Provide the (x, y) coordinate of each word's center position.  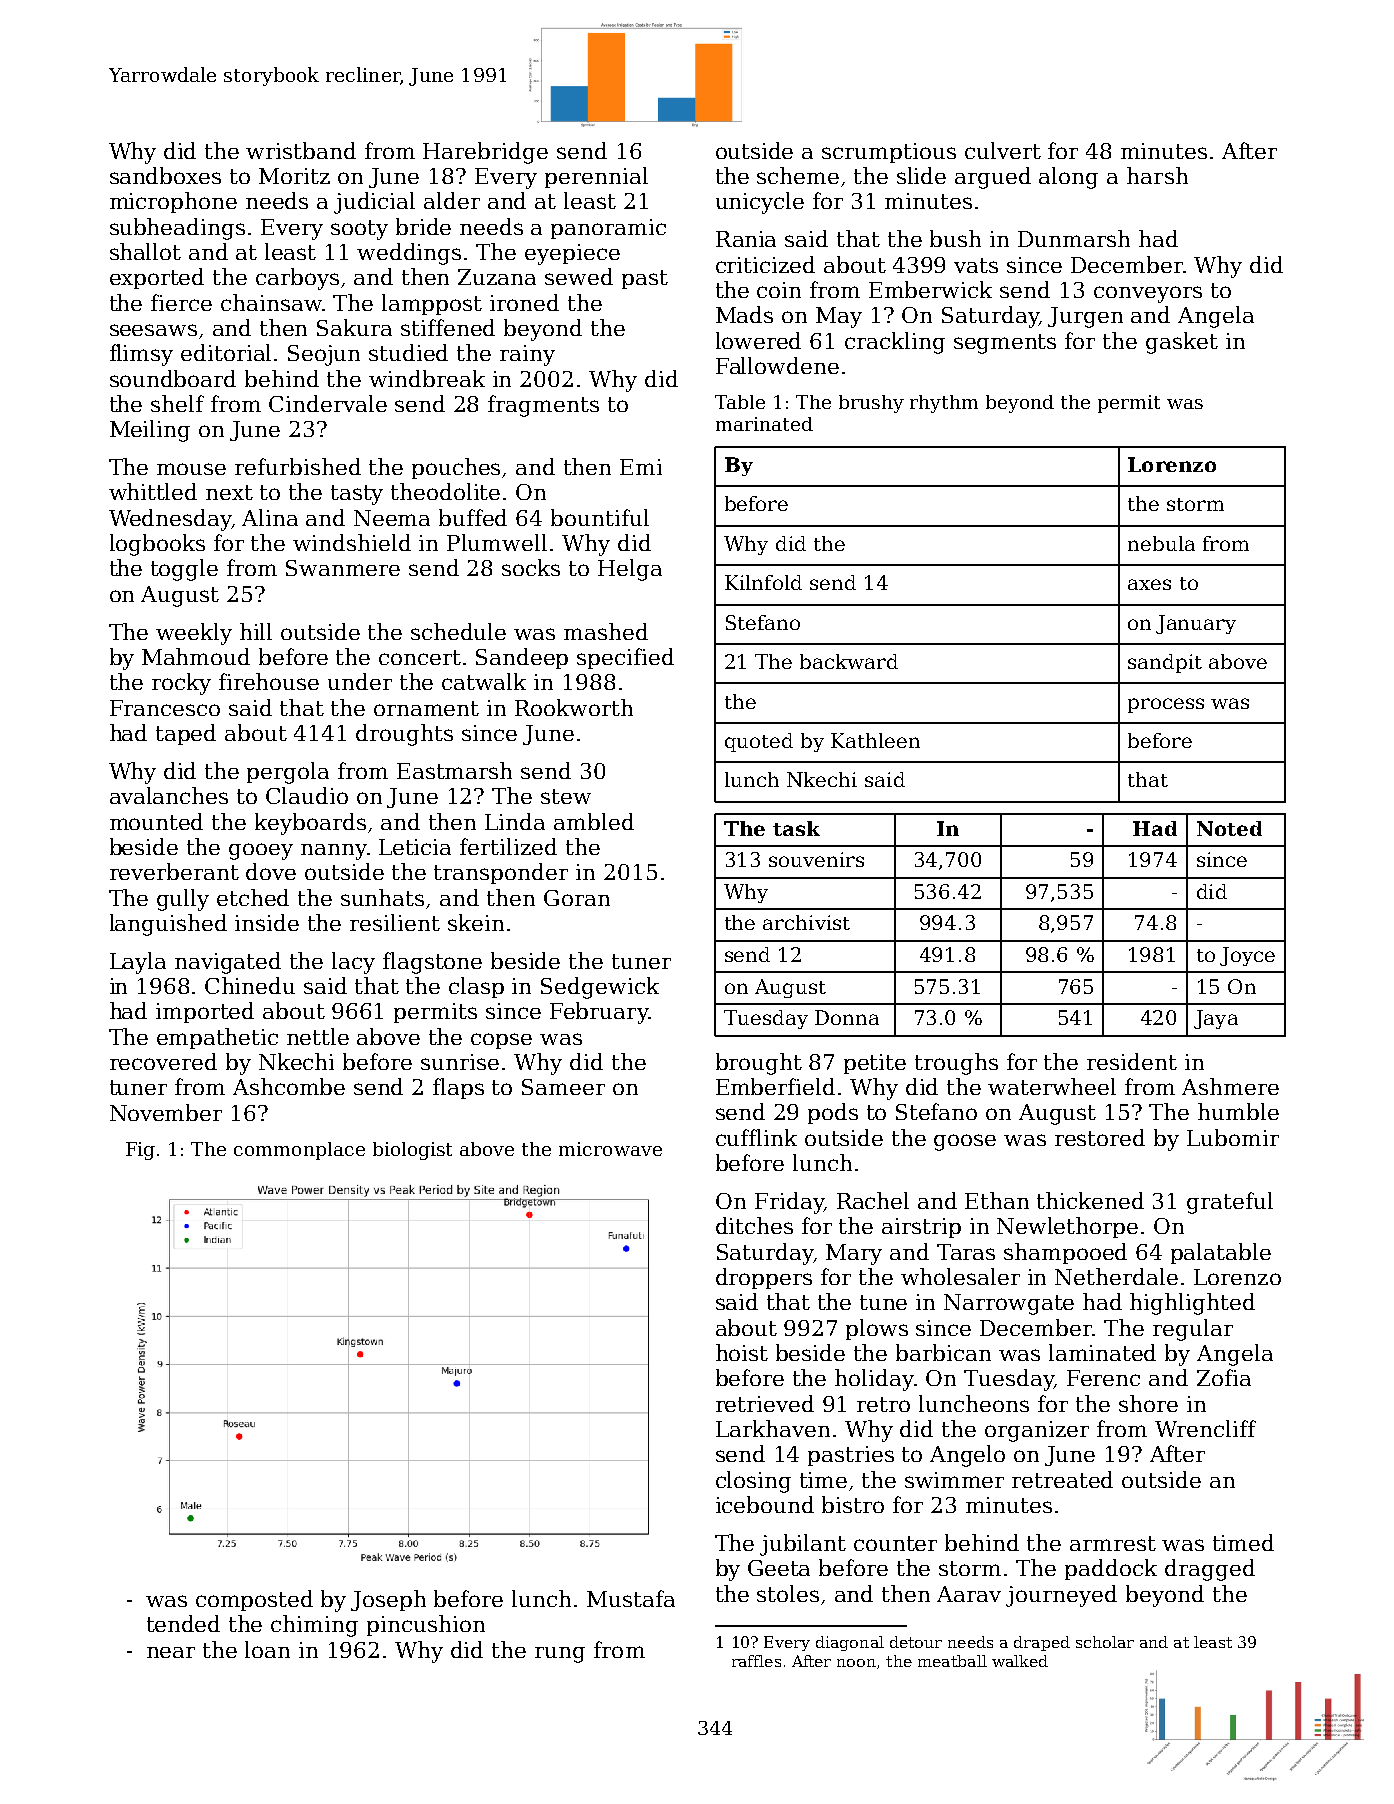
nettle (318, 1036)
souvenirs (816, 859)
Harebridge (485, 153)
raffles (756, 1661)
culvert (1003, 150)
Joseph (388, 1600)
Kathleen (875, 740)
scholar (1105, 1642)
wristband (301, 150)
